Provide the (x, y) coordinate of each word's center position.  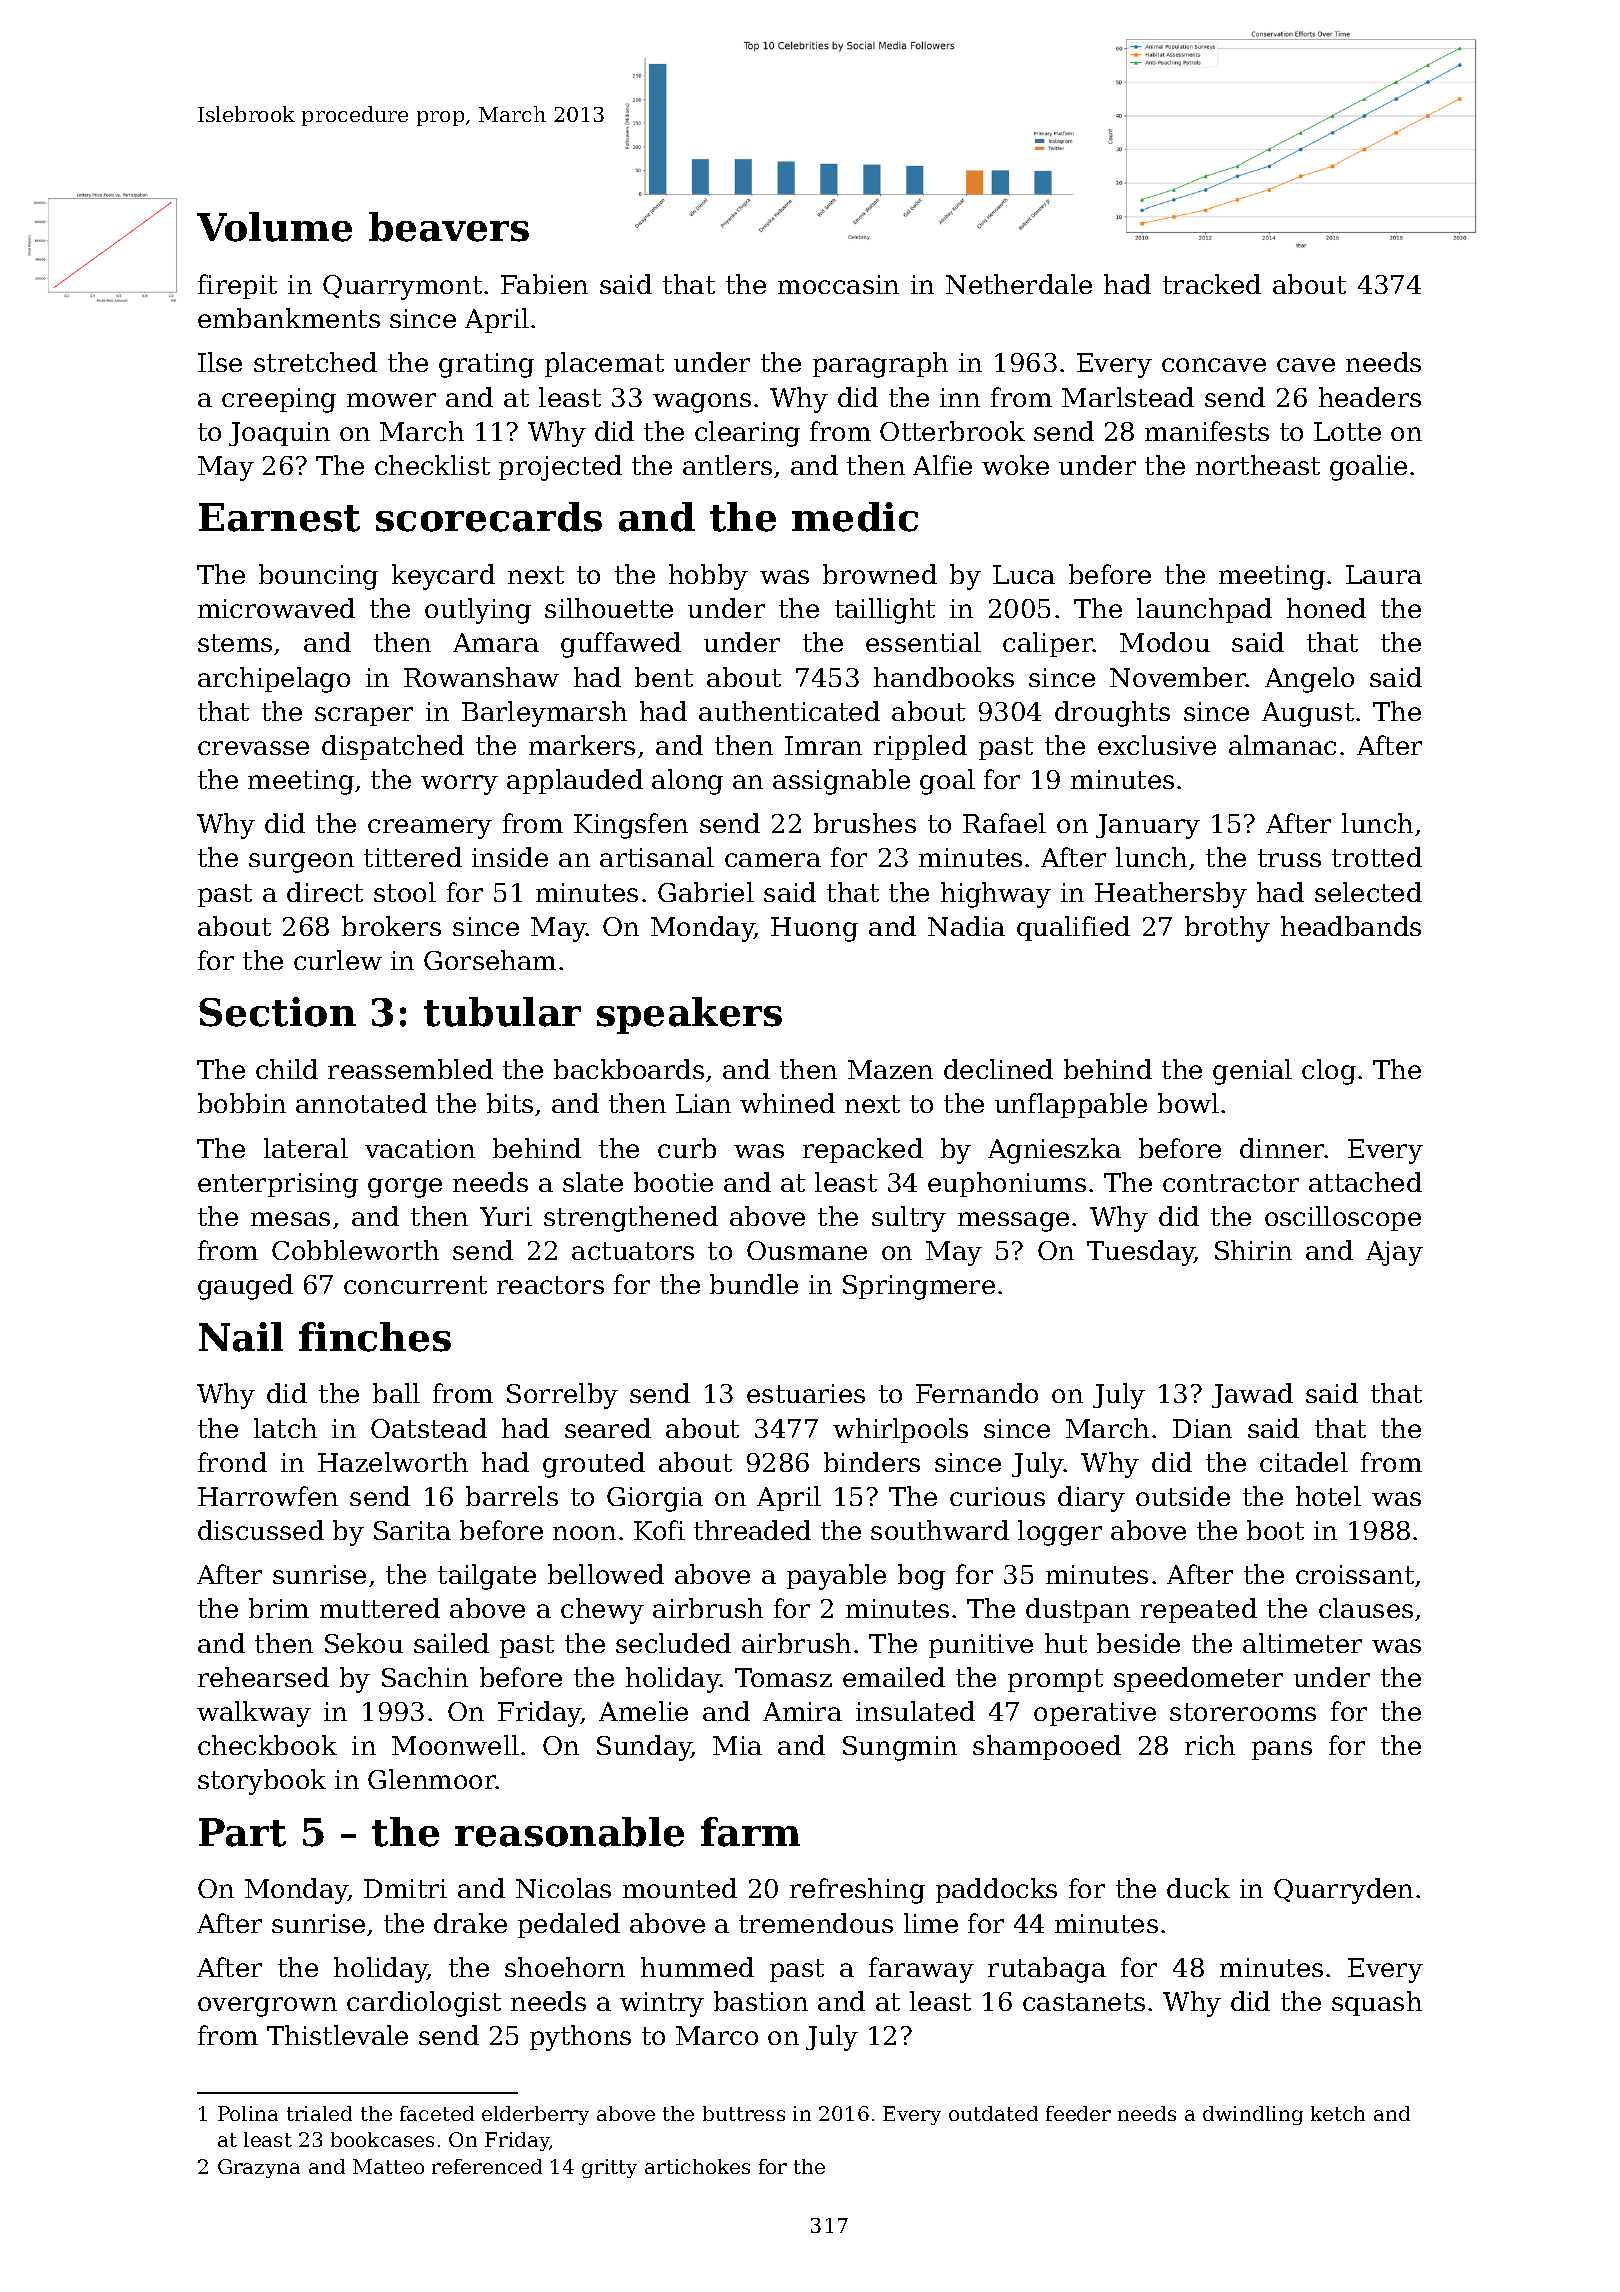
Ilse (220, 362)
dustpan (1078, 1610)
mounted (680, 1888)
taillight (885, 611)
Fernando (977, 1393)
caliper (1048, 644)
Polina (248, 2113)
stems (235, 643)
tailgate (487, 1577)
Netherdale (1019, 284)
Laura (1384, 574)
